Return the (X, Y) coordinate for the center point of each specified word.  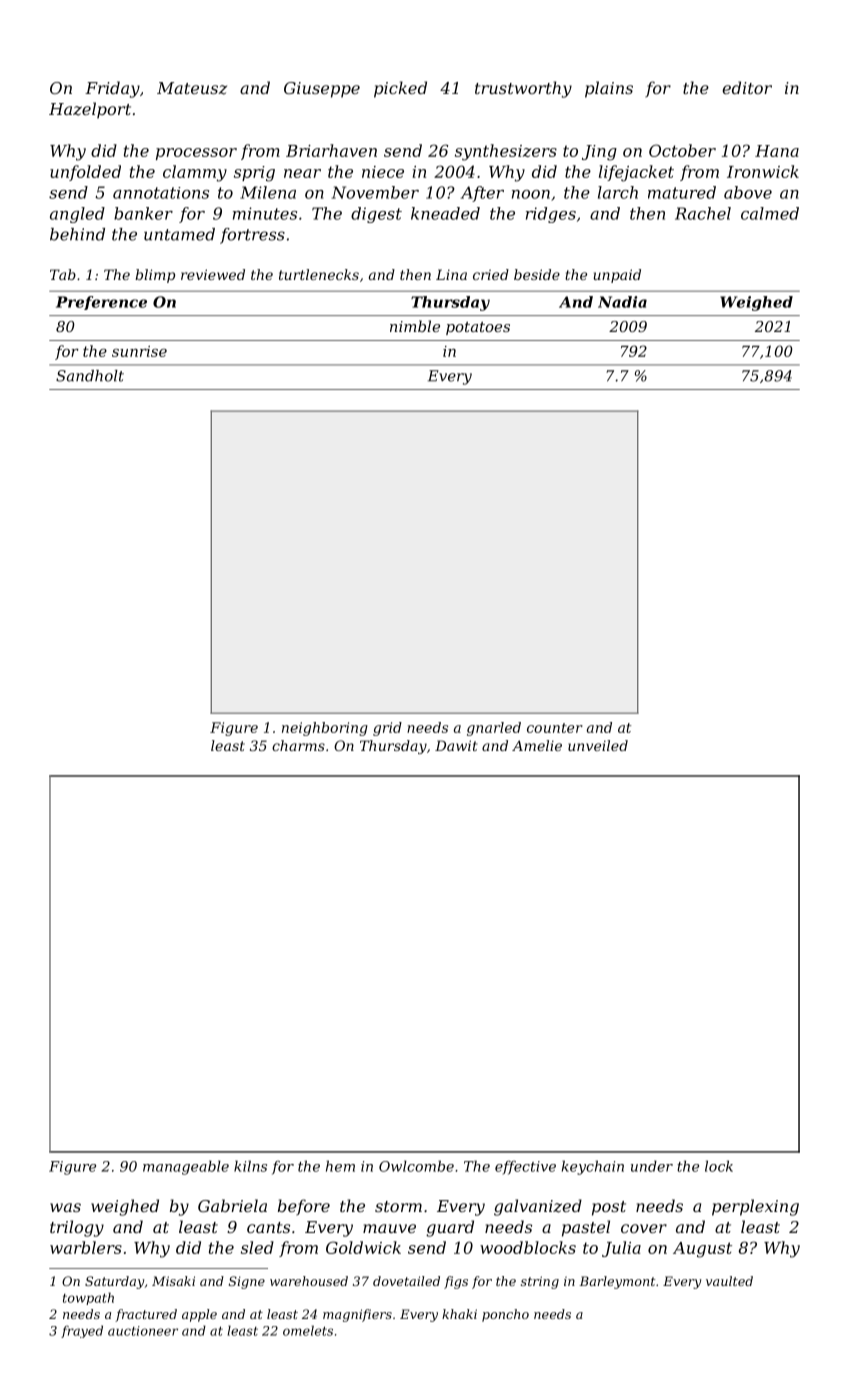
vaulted (729, 1281)
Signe (247, 1282)
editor (747, 87)
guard (450, 1228)
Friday (112, 89)
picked (400, 89)
